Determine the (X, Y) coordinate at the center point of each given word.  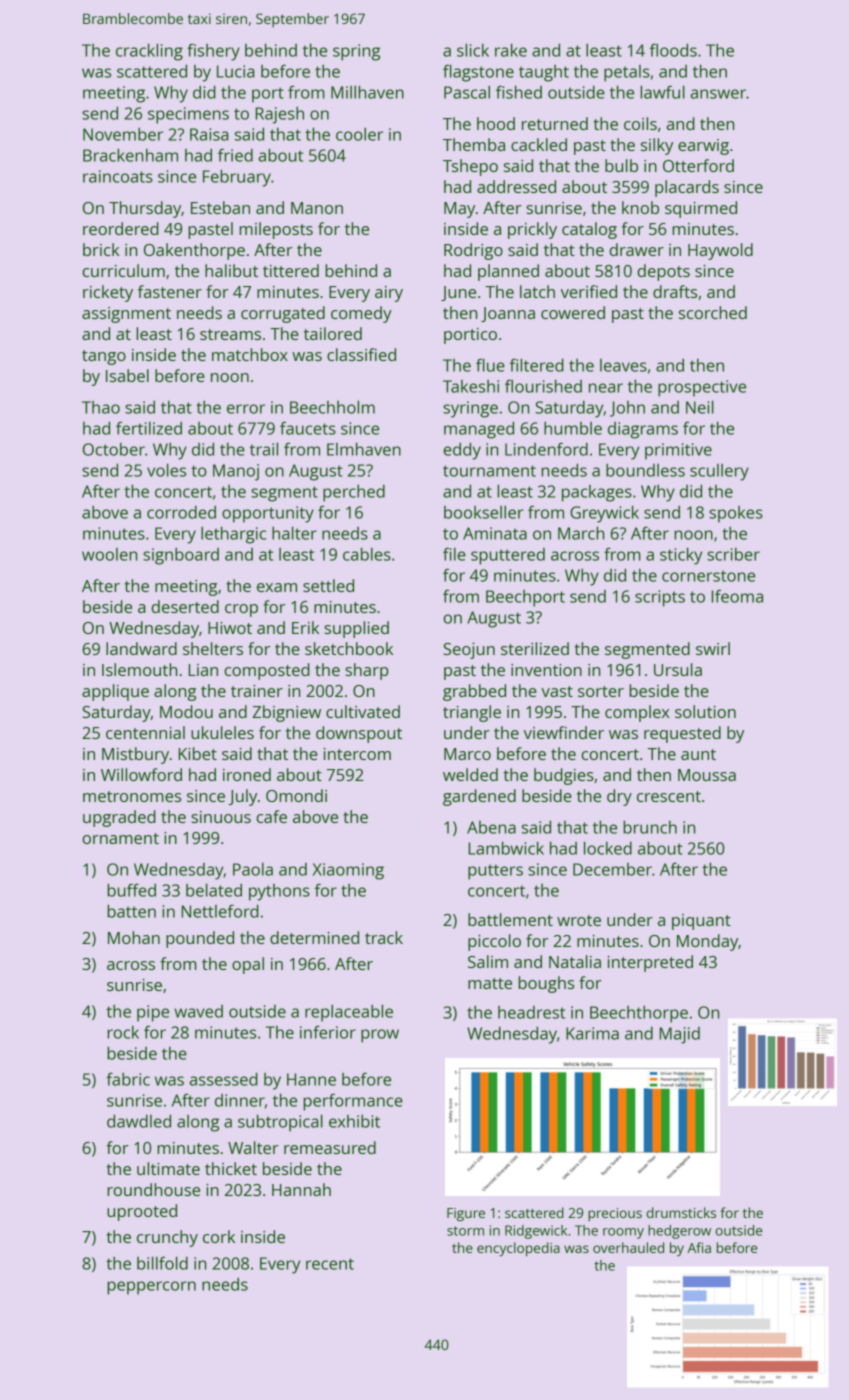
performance (353, 1102)
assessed (224, 1079)
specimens (188, 115)
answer (718, 94)
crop (241, 610)
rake (511, 50)
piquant (701, 922)
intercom (357, 754)
